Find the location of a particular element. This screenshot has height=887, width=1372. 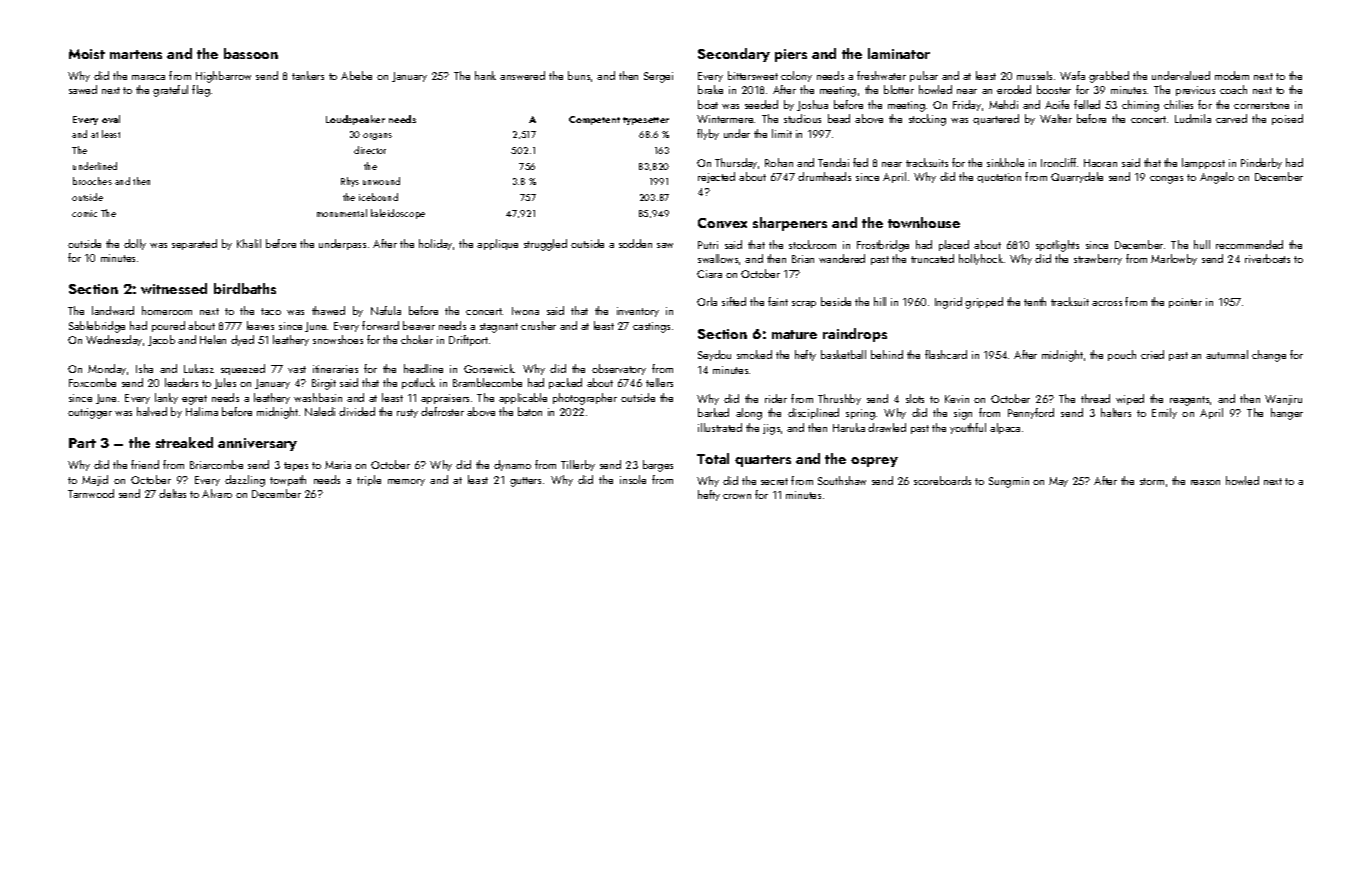

sodden is located at coordinates (635, 243).
